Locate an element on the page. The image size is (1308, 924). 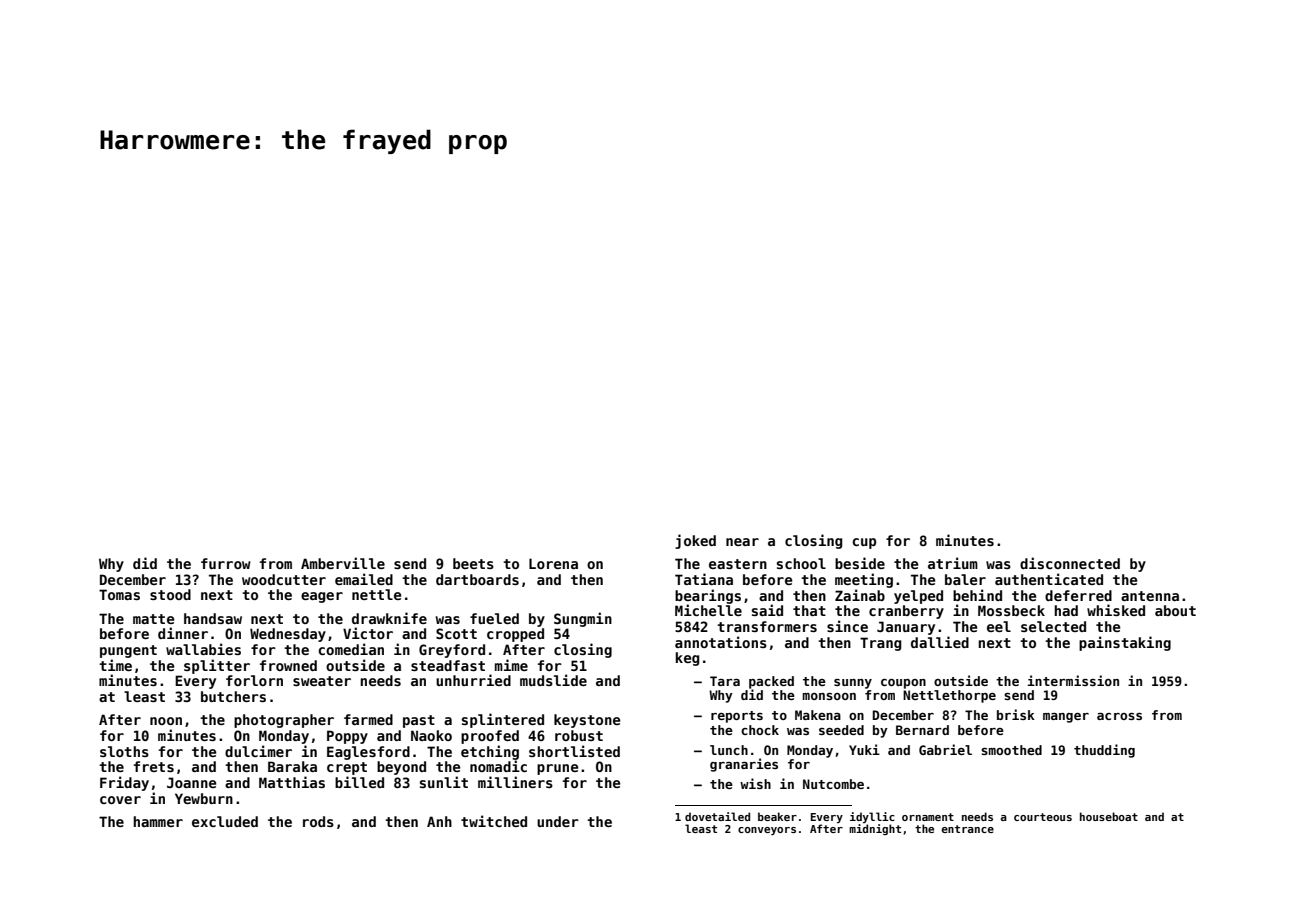
stood is located at coordinates (170, 594).
